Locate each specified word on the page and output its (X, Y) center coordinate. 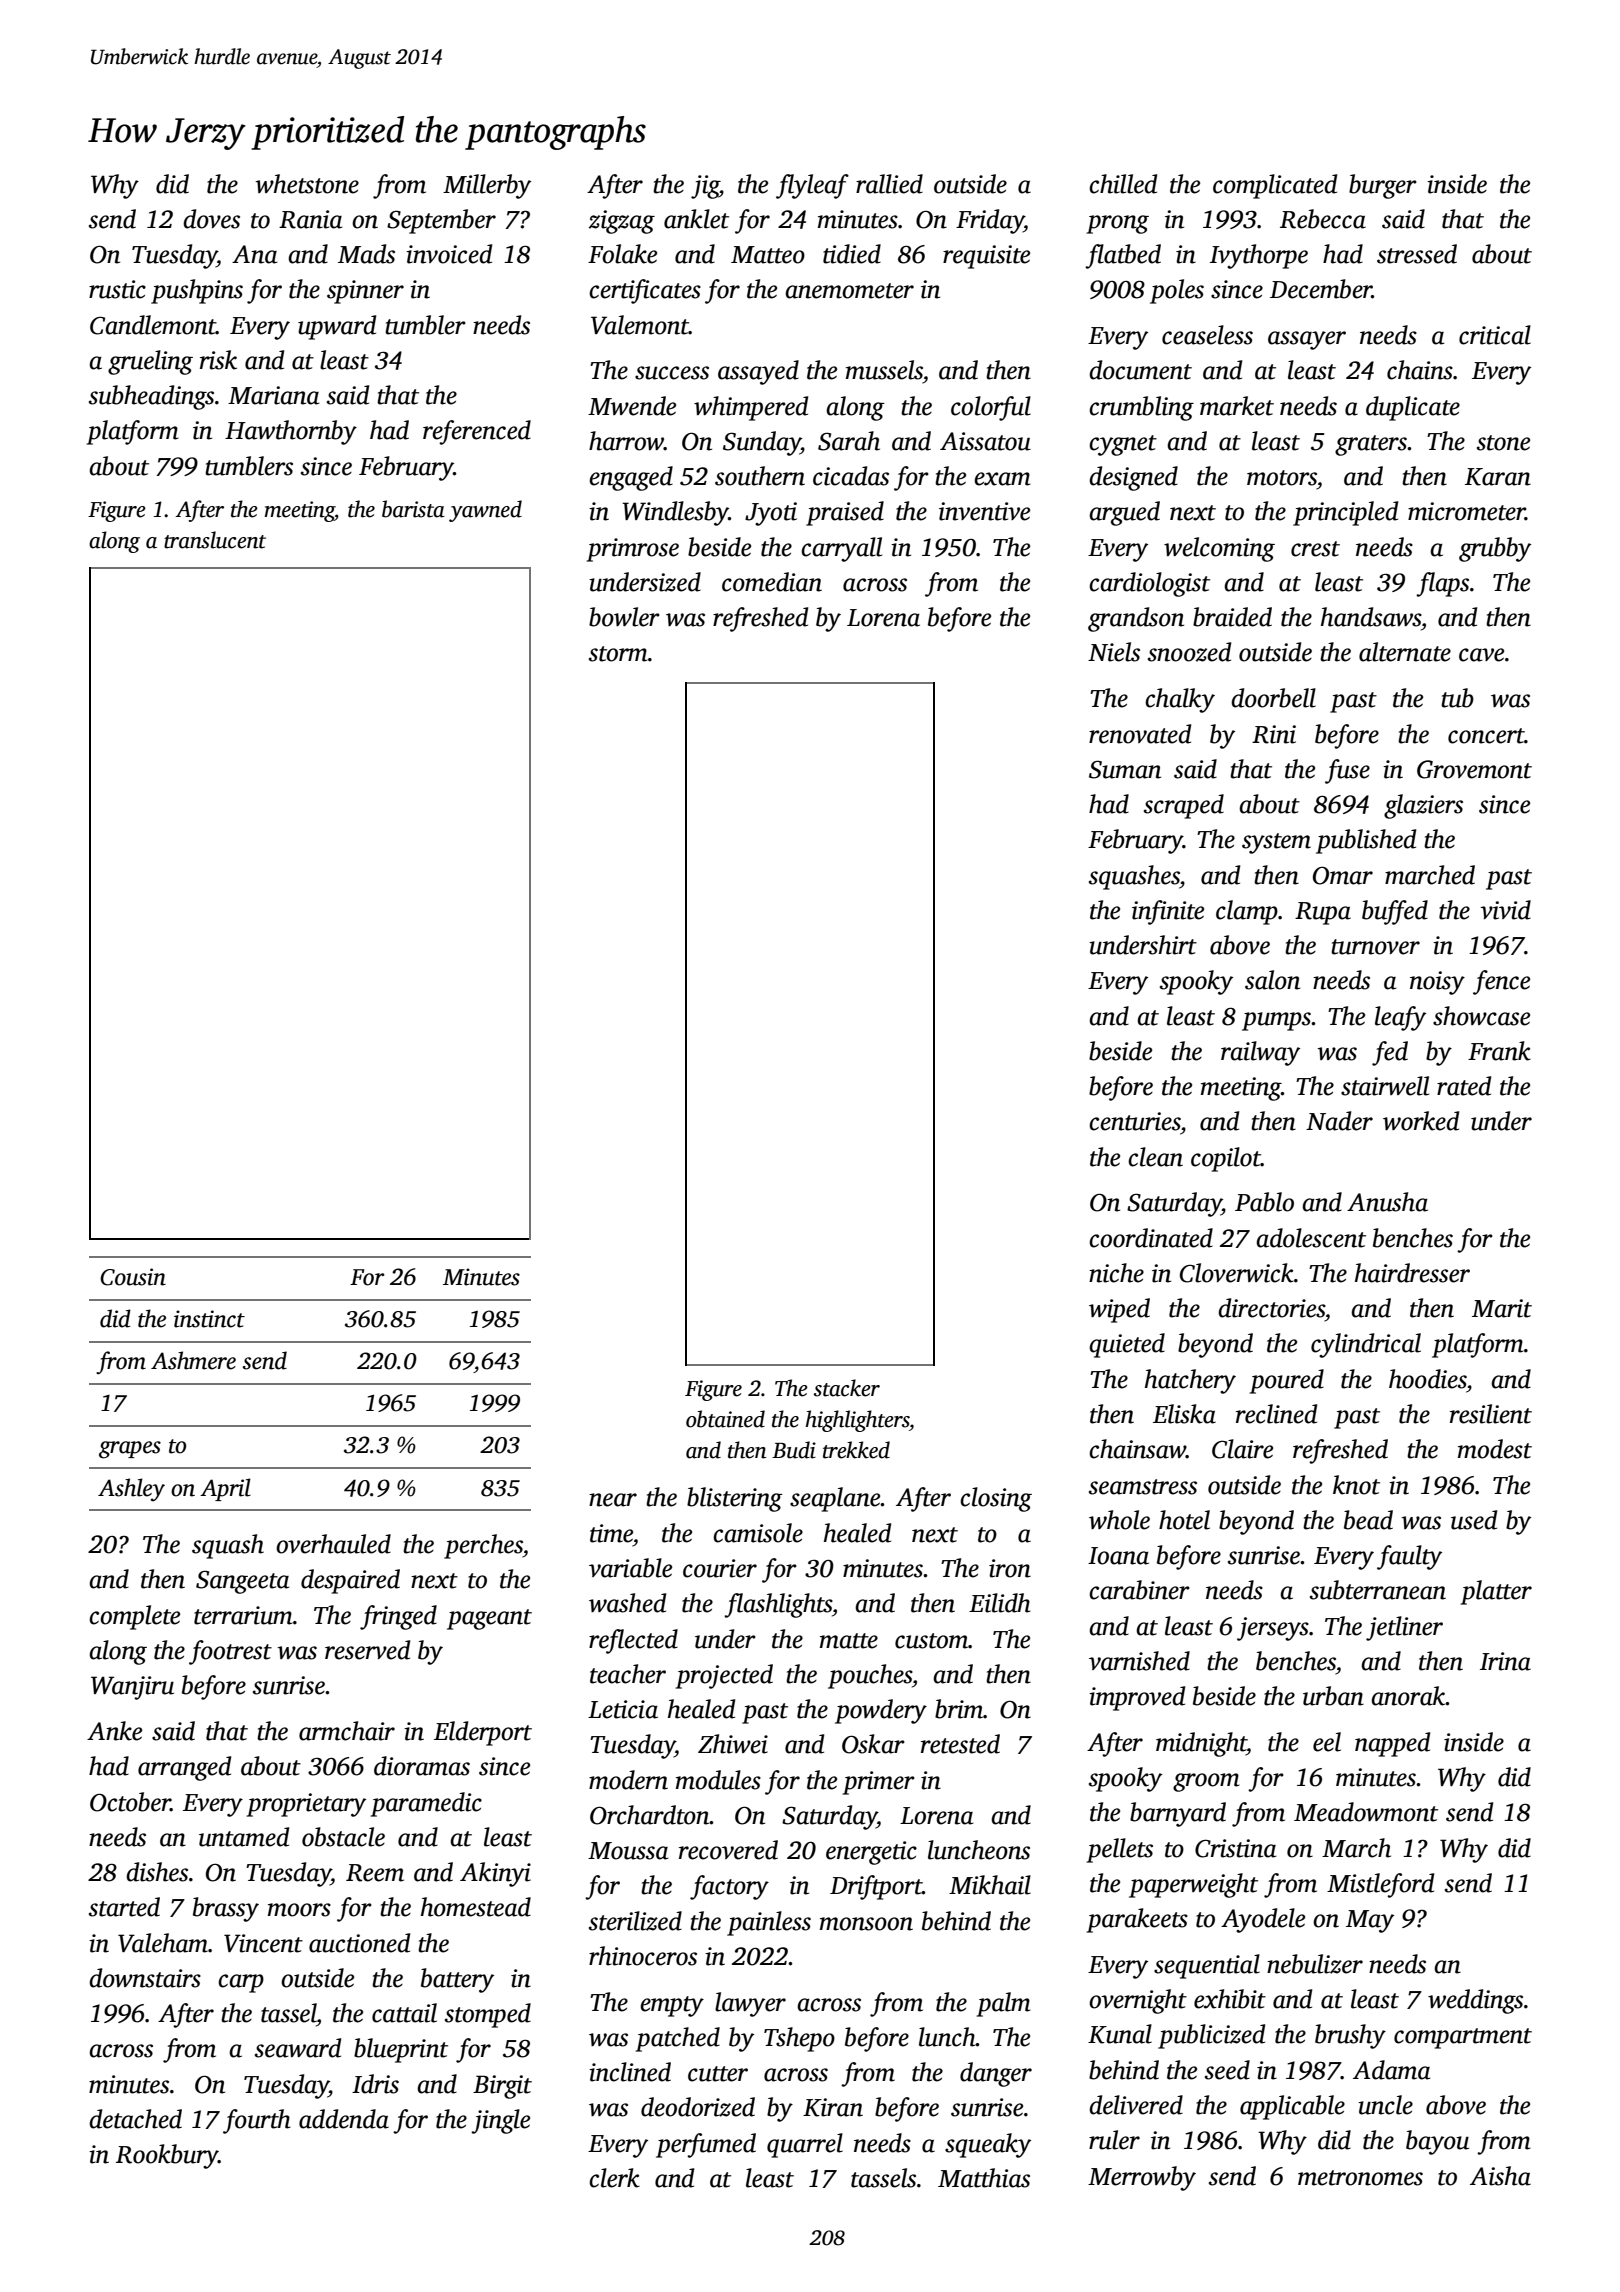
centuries (1135, 1121)
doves (211, 219)
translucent (215, 540)
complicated (1275, 186)
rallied (889, 184)
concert (1486, 736)
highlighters (857, 1421)
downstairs (145, 1978)
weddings (1475, 2001)
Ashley (131, 1490)
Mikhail (990, 1885)
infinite (1168, 912)
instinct (209, 1319)
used (1474, 1520)
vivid (1505, 910)
